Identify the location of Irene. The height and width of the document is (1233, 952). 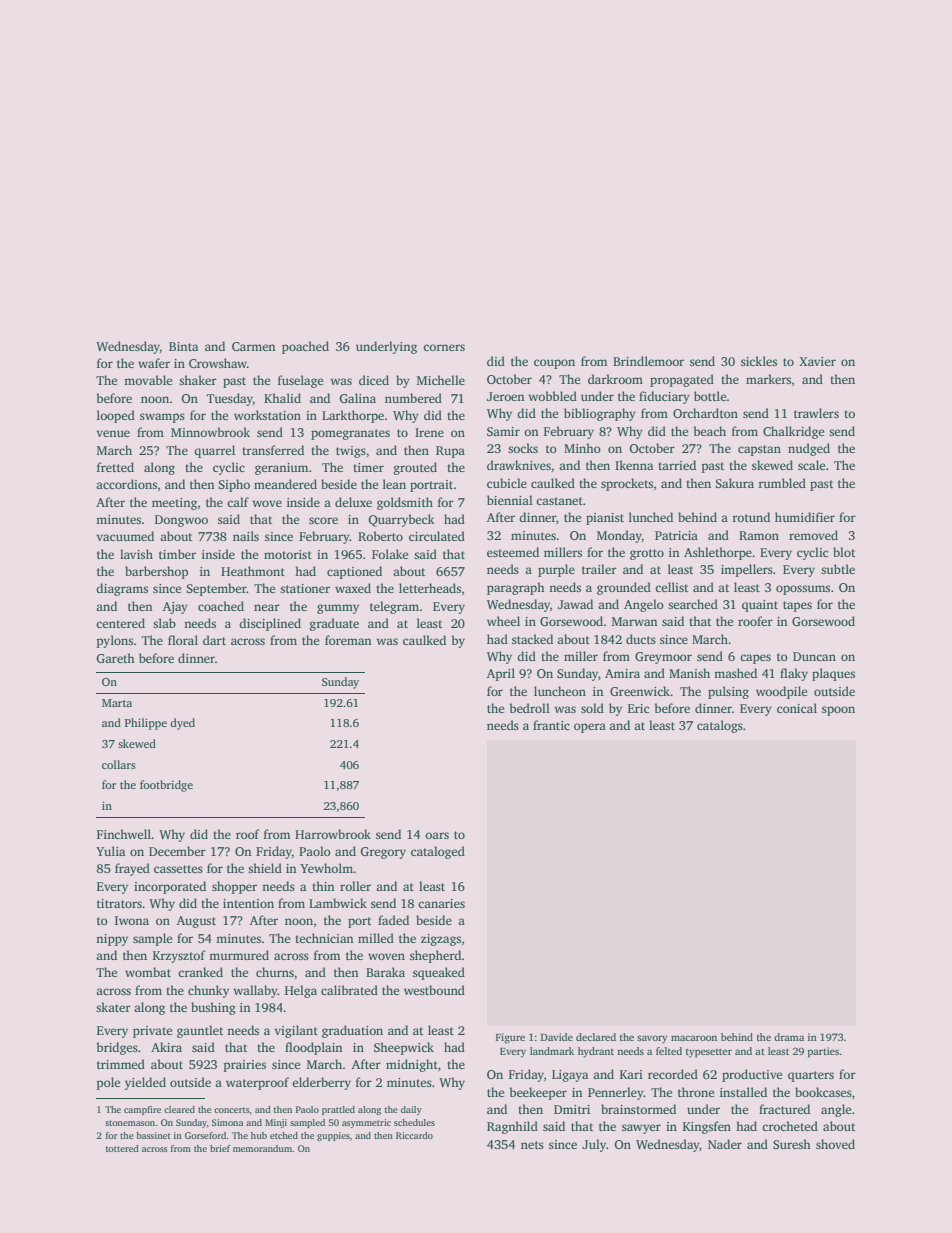
(429, 432).
